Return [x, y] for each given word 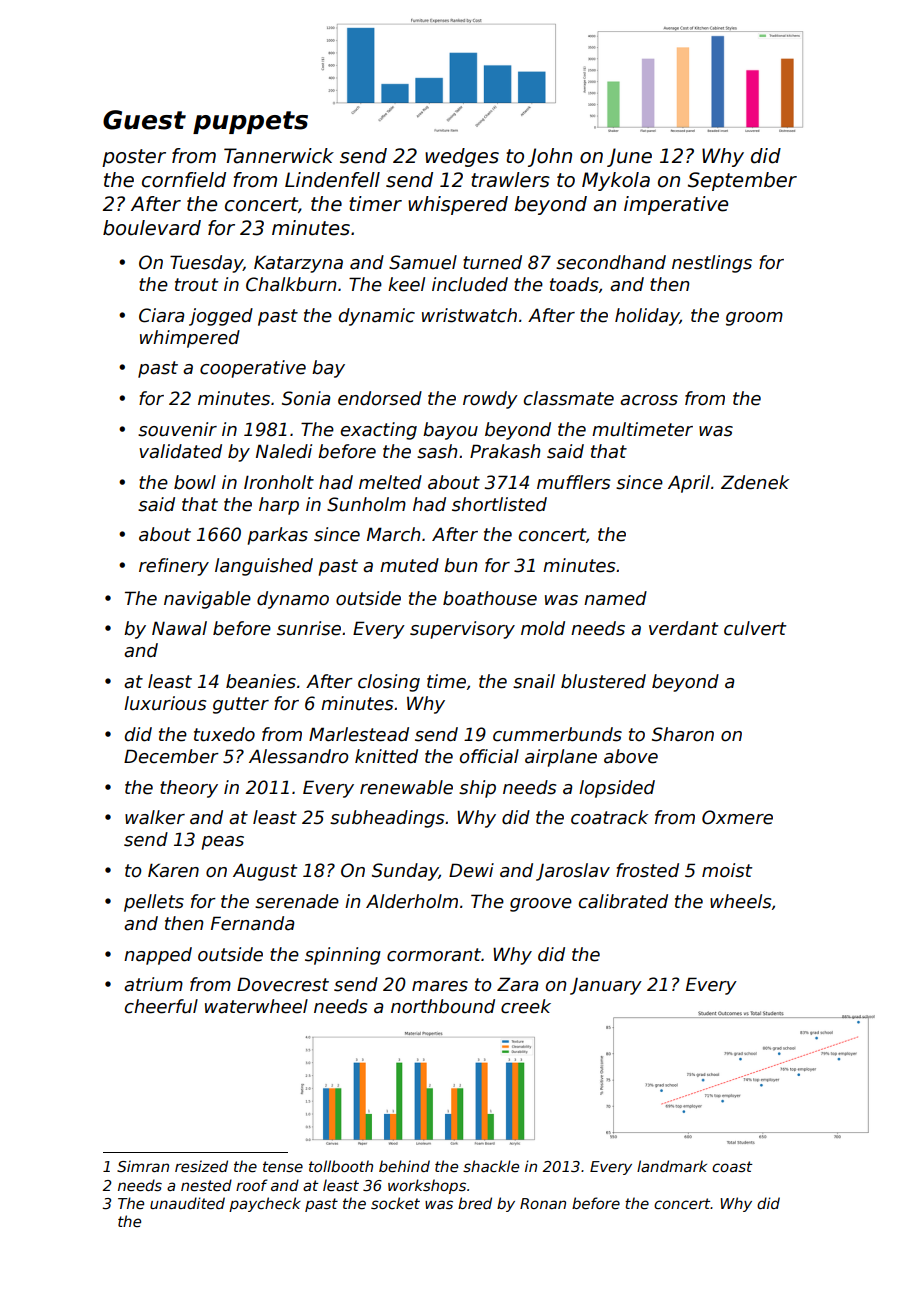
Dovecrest [283, 984]
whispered [458, 205]
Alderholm [412, 901]
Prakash [505, 451]
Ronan [543, 1203]
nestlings [712, 264]
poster [134, 158]
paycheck [265, 1204]
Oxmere [737, 817]
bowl [195, 482]
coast [732, 1166]
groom [754, 319]
